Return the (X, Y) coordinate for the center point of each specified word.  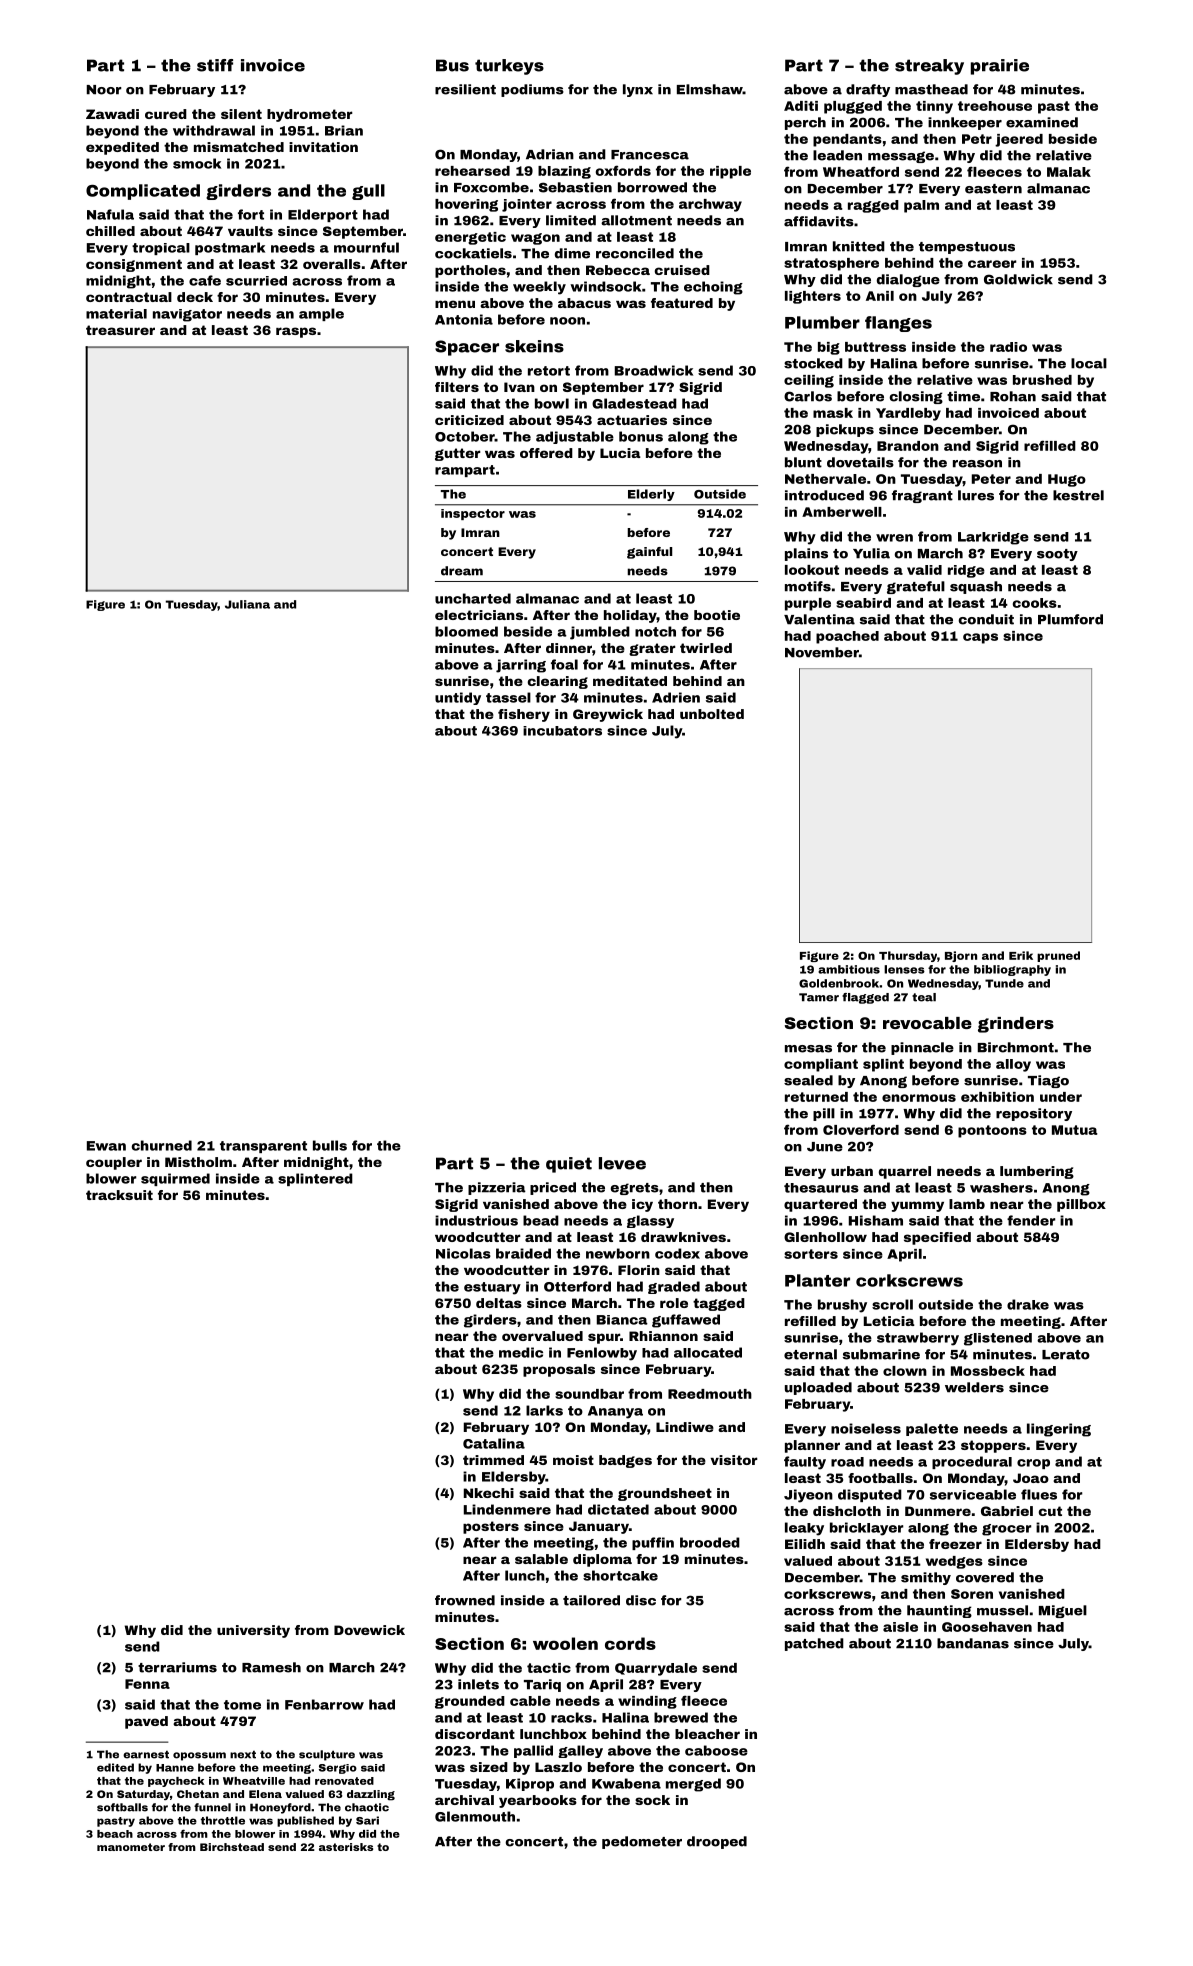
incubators (562, 731)
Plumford (1070, 619)
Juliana (247, 604)
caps (980, 638)
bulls (330, 1145)
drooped (717, 1842)
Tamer (819, 997)
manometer (131, 1847)
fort (251, 214)
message (901, 157)
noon (567, 321)
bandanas (973, 1643)
